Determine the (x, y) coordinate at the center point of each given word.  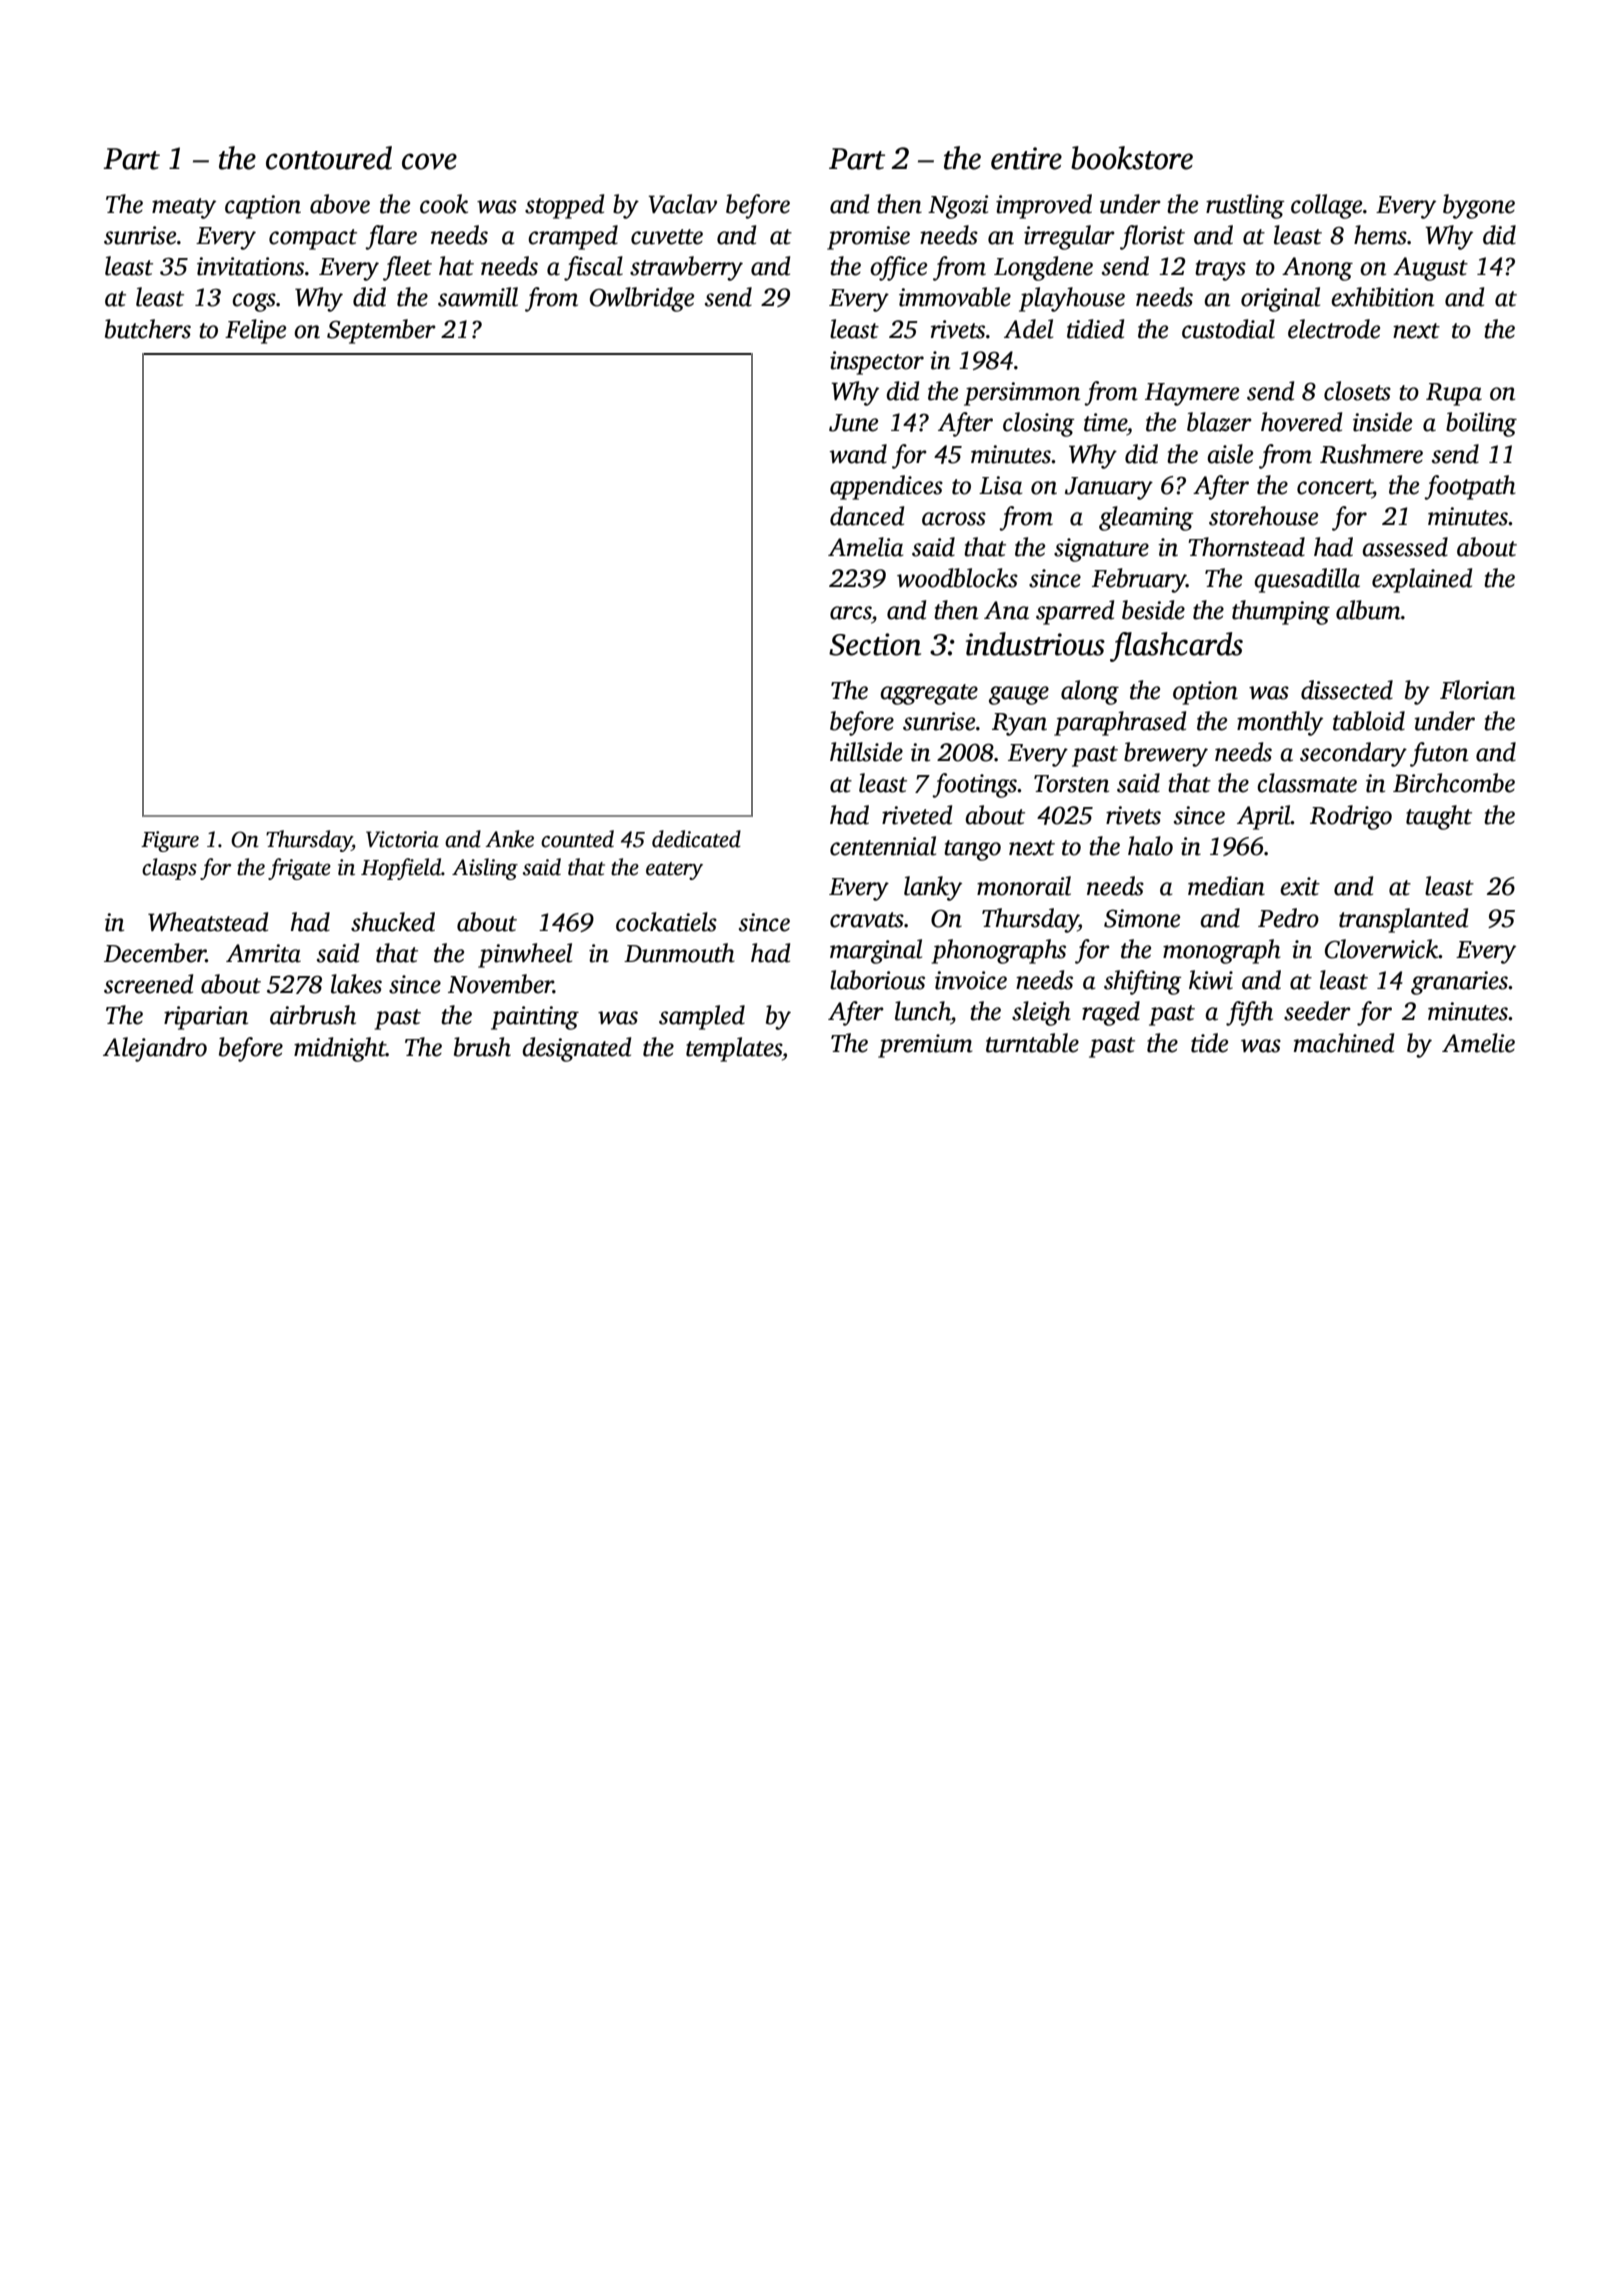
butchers (148, 329)
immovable (955, 297)
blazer (1219, 422)
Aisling (485, 869)
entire (1026, 158)
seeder (1317, 1011)
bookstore (1132, 158)
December (155, 953)
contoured (329, 158)
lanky (933, 888)
